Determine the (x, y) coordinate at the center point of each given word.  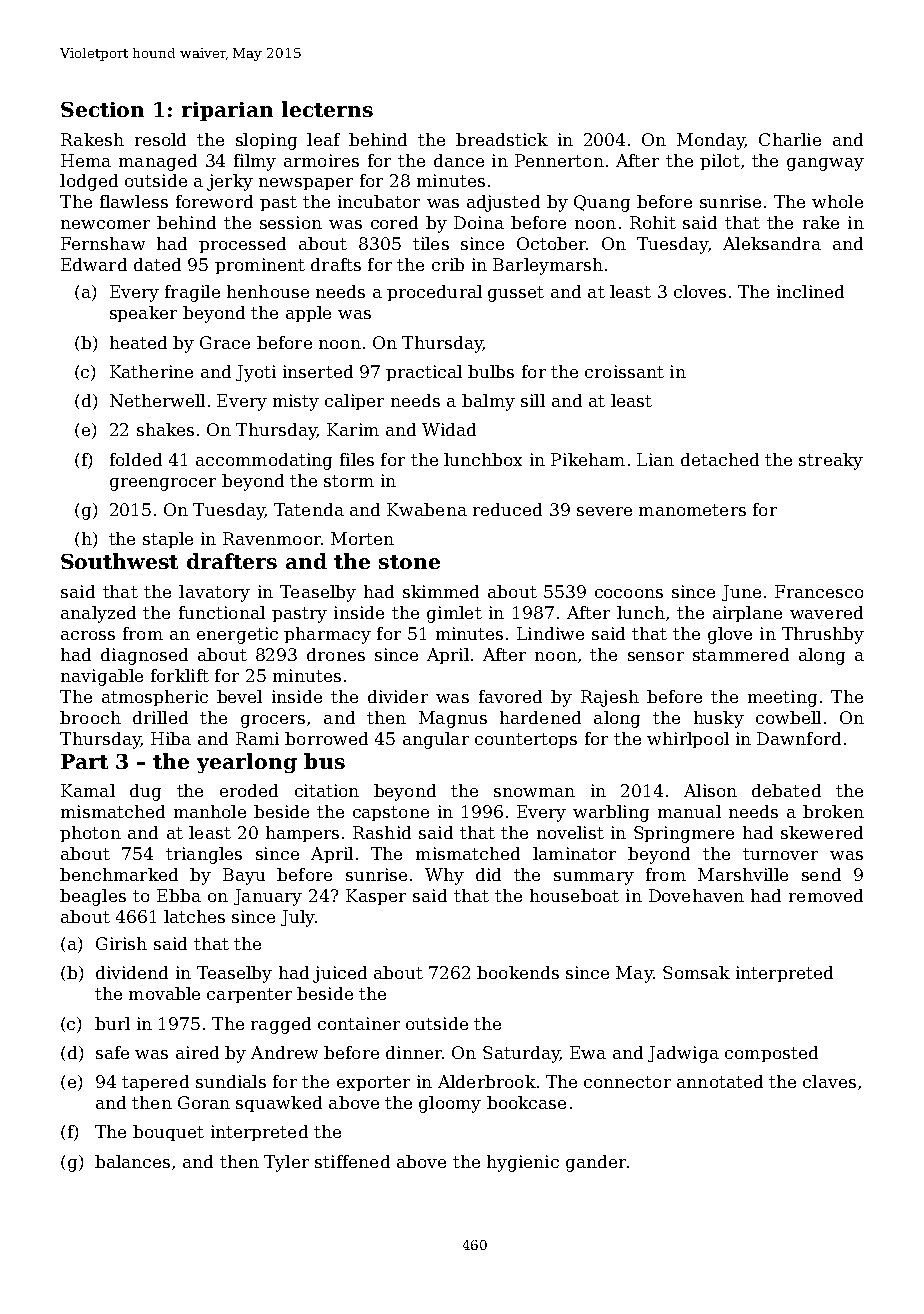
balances (132, 1161)
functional (222, 612)
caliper (354, 402)
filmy (255, 162)
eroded (249, 790)
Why (444, 876)
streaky (831, 461)
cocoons (629, 593)
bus (324, 761)
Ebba (179, 895)
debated (786, 790)
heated (138, 342)
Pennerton (559, 160)
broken (833, 811)
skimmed (441, 591)
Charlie (790, 139)
